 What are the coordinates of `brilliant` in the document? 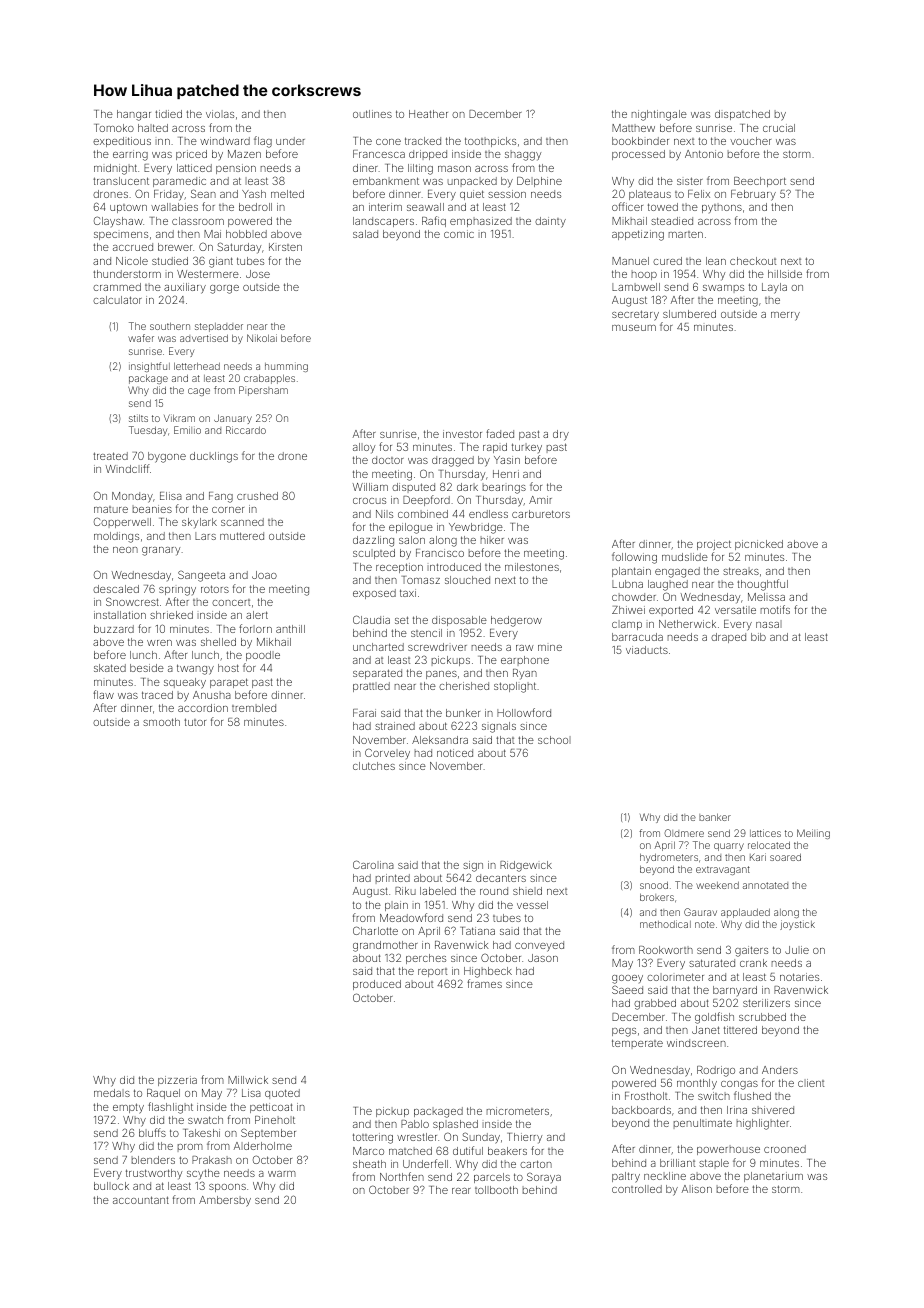 It's located at (677, 1163).
